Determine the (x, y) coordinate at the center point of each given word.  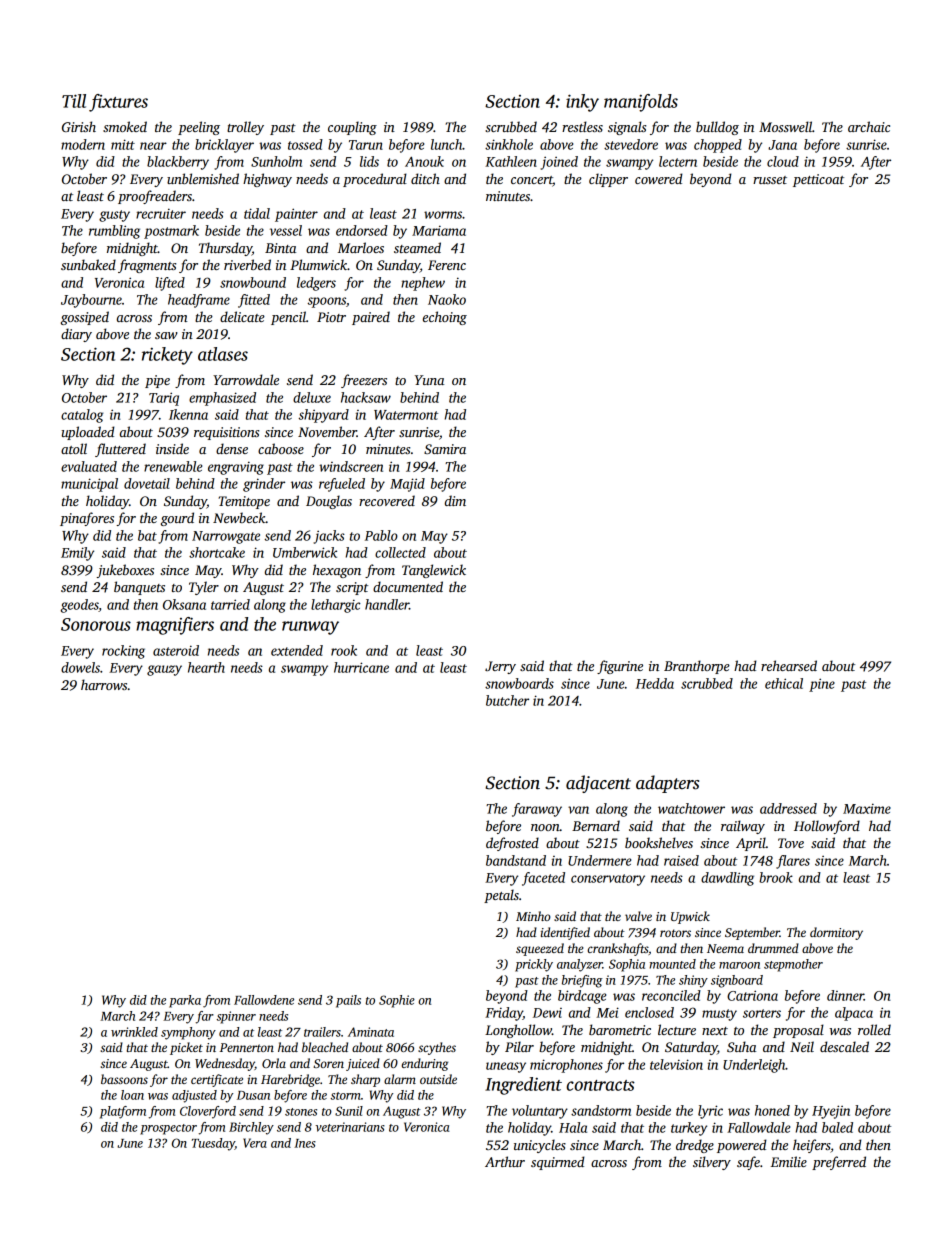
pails (348, 1001)
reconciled (671, 995)
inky (582, 103)
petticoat (818, 180)
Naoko (447, 299)
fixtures (118, 103)
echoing (445, 318)
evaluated (89, 466)
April (751, 844)
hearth (206, 667)
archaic (869, 126)
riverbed (247, 264)
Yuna (429, 380)
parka (185, 1001)
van (578, 810)
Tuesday (213, 1144)
